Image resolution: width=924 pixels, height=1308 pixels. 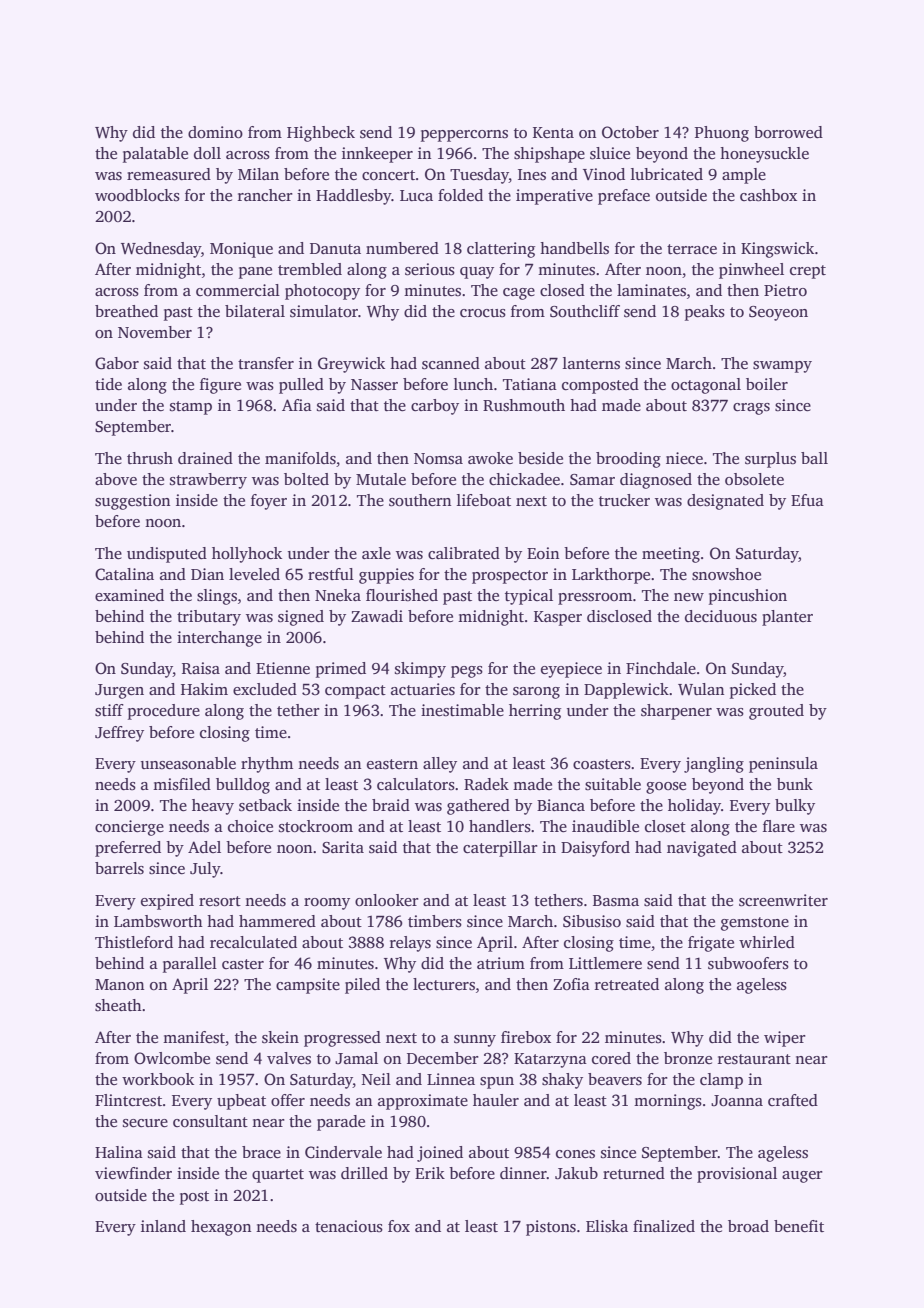 I want to click on mornings, so click(x=668, y=1102).
